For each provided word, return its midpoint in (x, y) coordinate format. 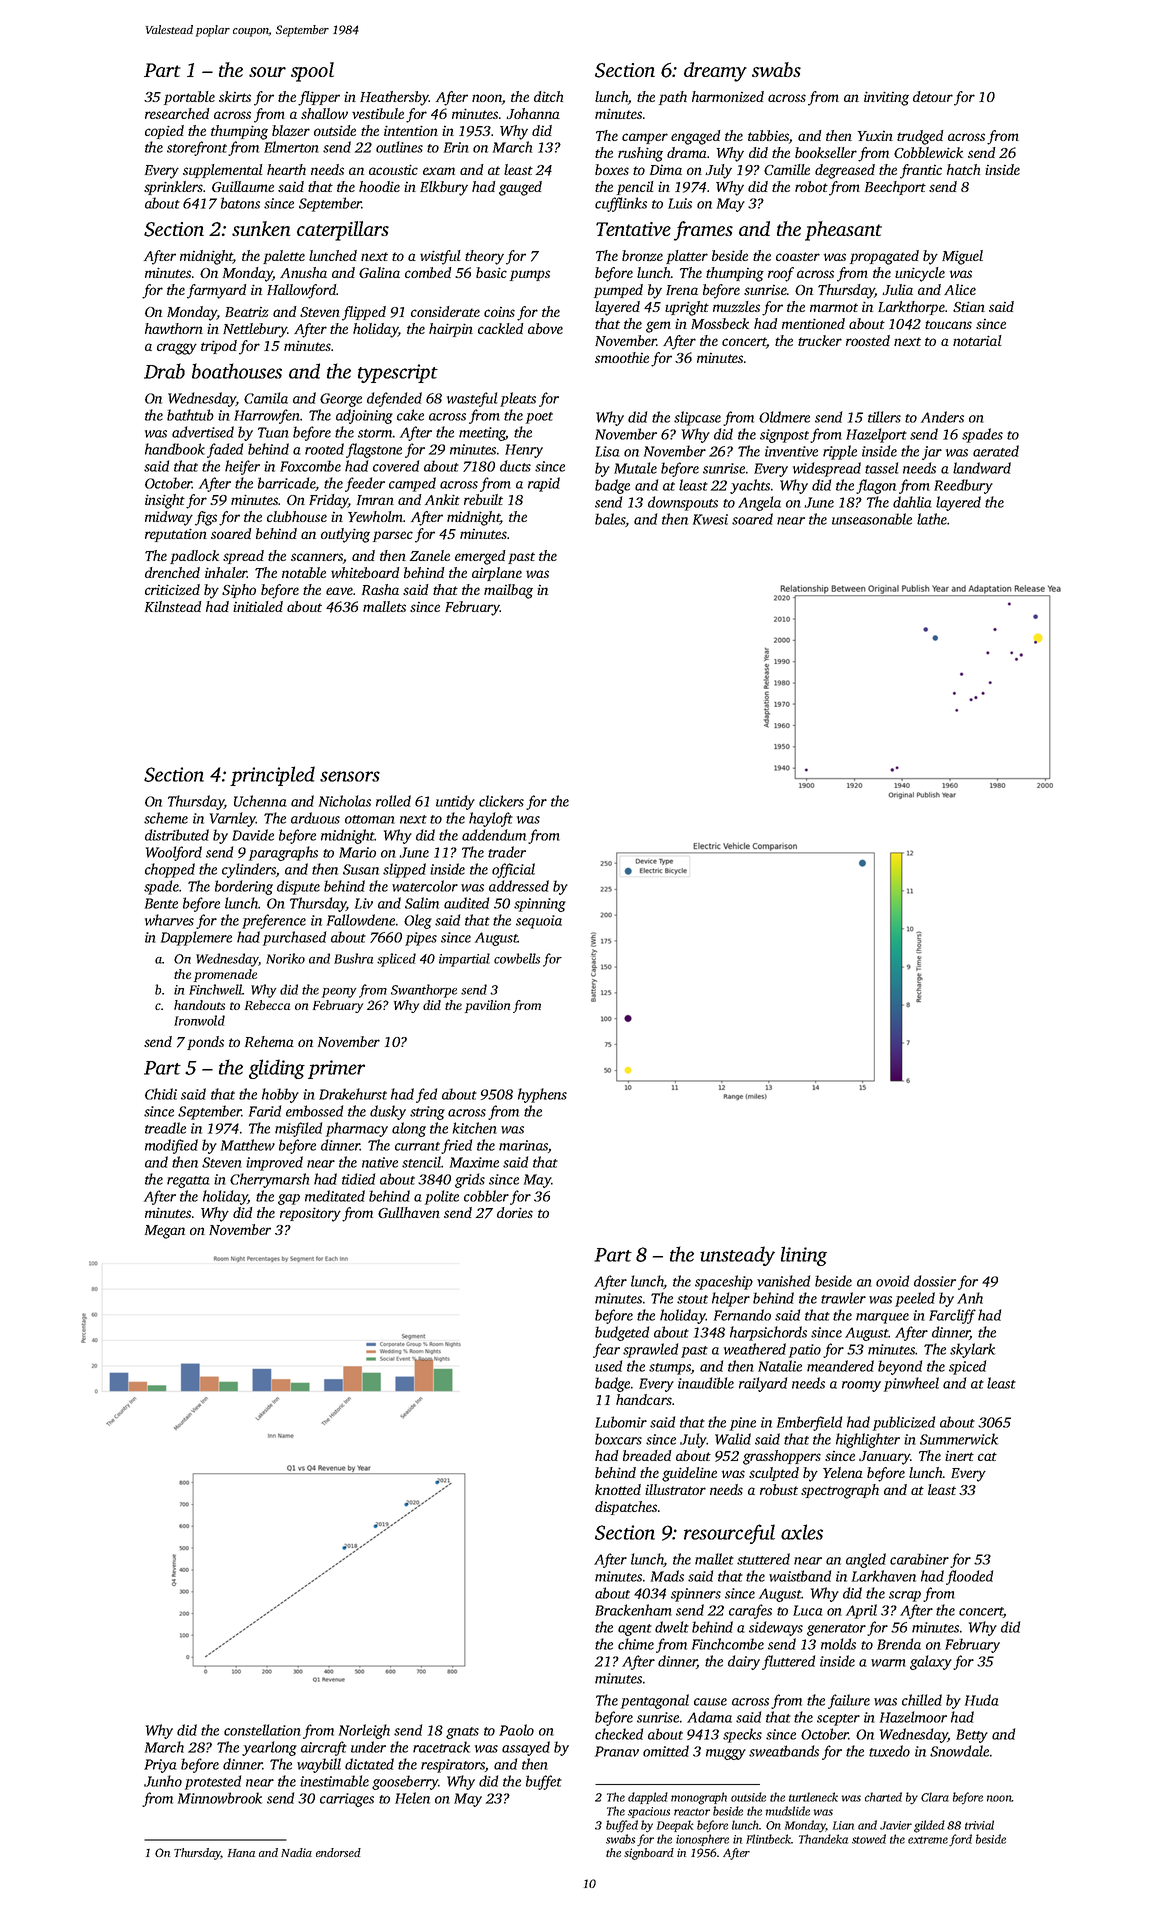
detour (933, 96)
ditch (548, 96)
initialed (258, 606)
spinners (696, 1595)
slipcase (697, 418)
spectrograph (840, 1491)
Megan (165, 1232)
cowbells (517, 958)
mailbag (508, 591)
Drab (164, 371)
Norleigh (364, 1731)
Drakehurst (353, 1094)
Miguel (962, 257)
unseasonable (872, 519)
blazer (291, 130)
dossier (935, 1281)
